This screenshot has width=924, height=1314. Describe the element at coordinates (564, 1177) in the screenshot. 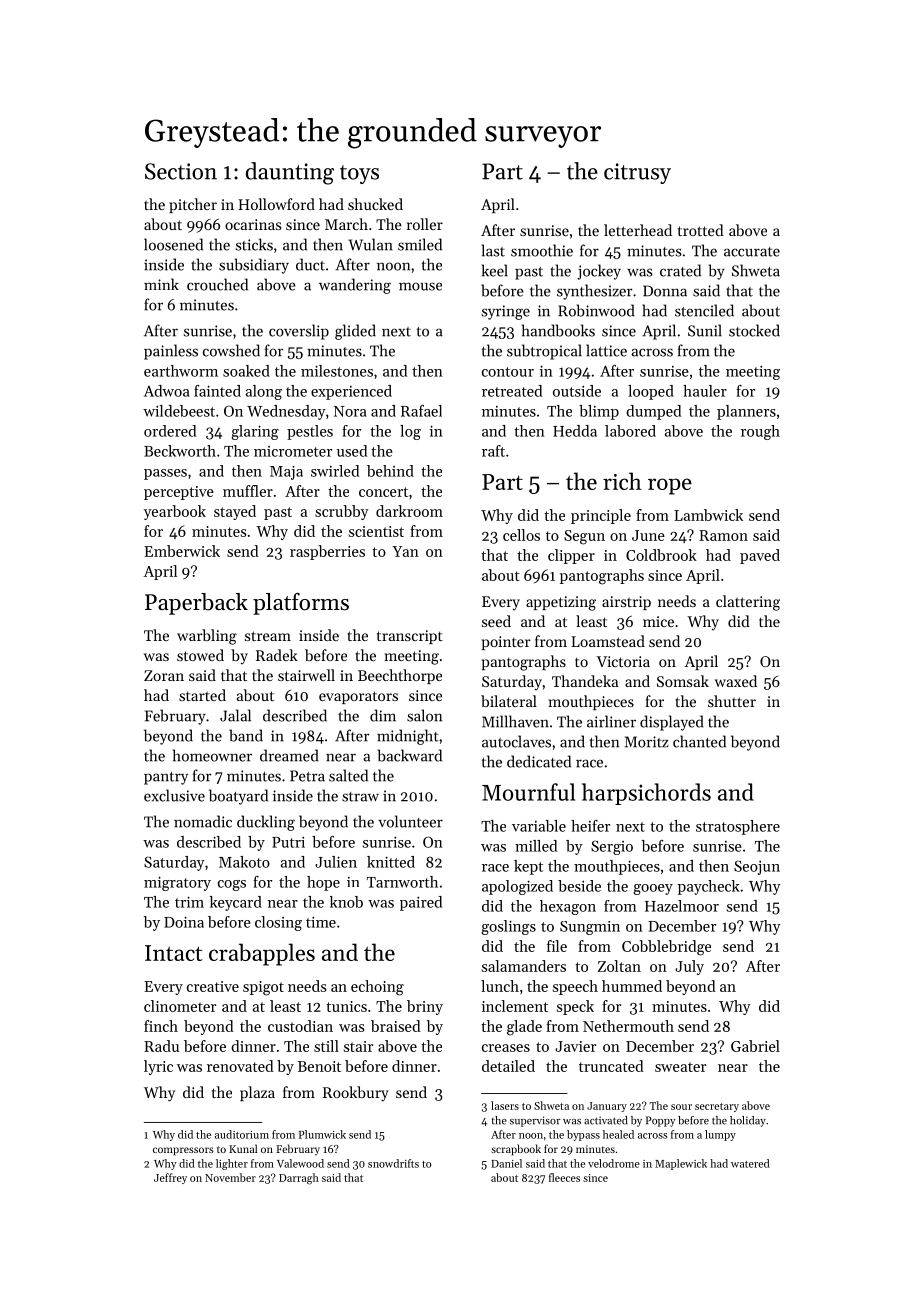

I see `fleeces` at that location.
